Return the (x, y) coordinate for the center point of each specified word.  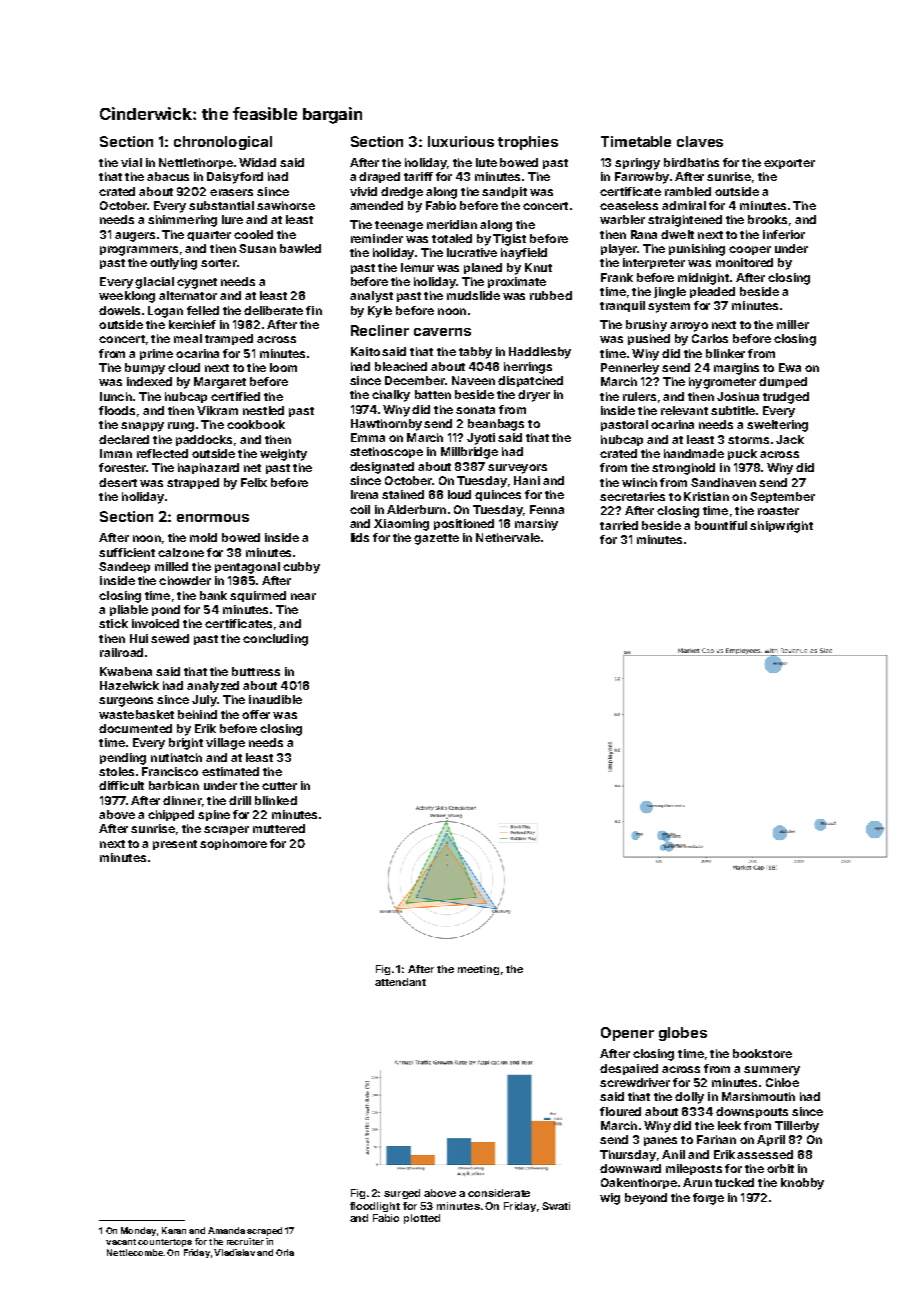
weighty (283, 455)
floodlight (375, 1207)
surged (402, 1194)
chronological (223, 143)
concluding (275, 640)
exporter (789, 164)
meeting (478, 970)
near (303, 596)
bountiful (721, 525)
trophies (528, 143)
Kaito (365, 351)
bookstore (762, 1053)
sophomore (233, 844)
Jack (790, 439)
